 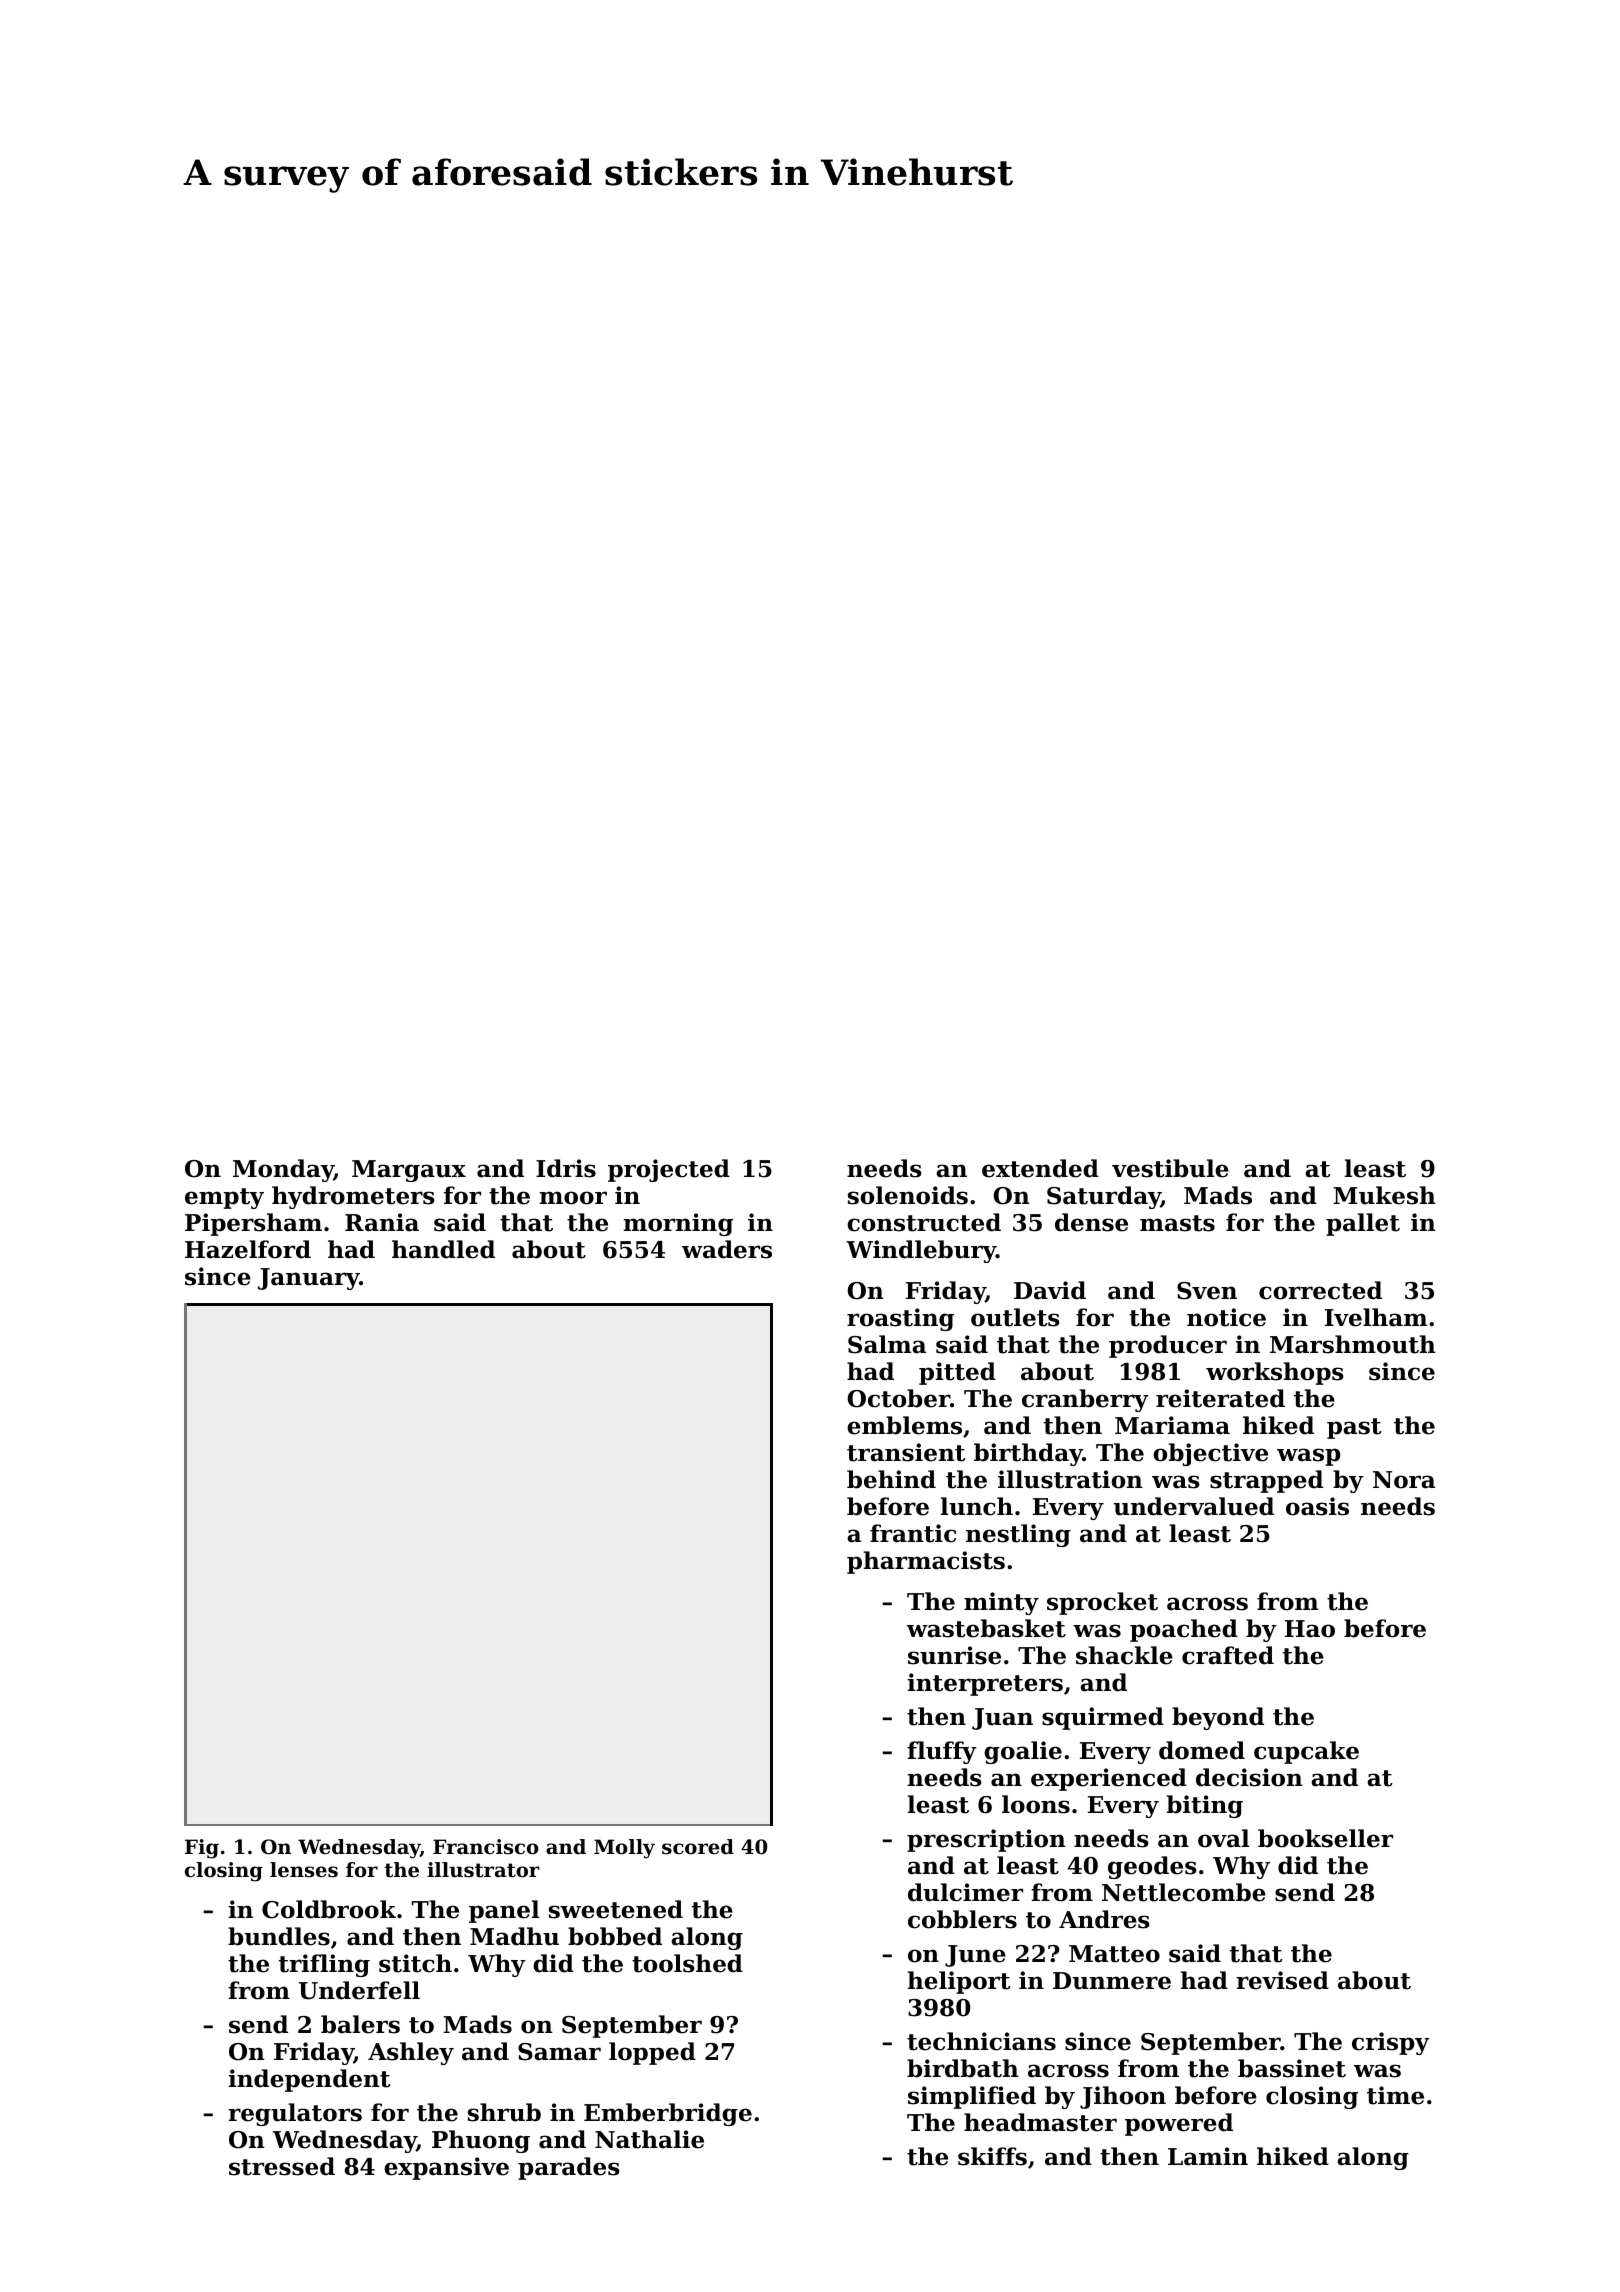 I want to click on pharmacists, so click(x=926, y=1562).
